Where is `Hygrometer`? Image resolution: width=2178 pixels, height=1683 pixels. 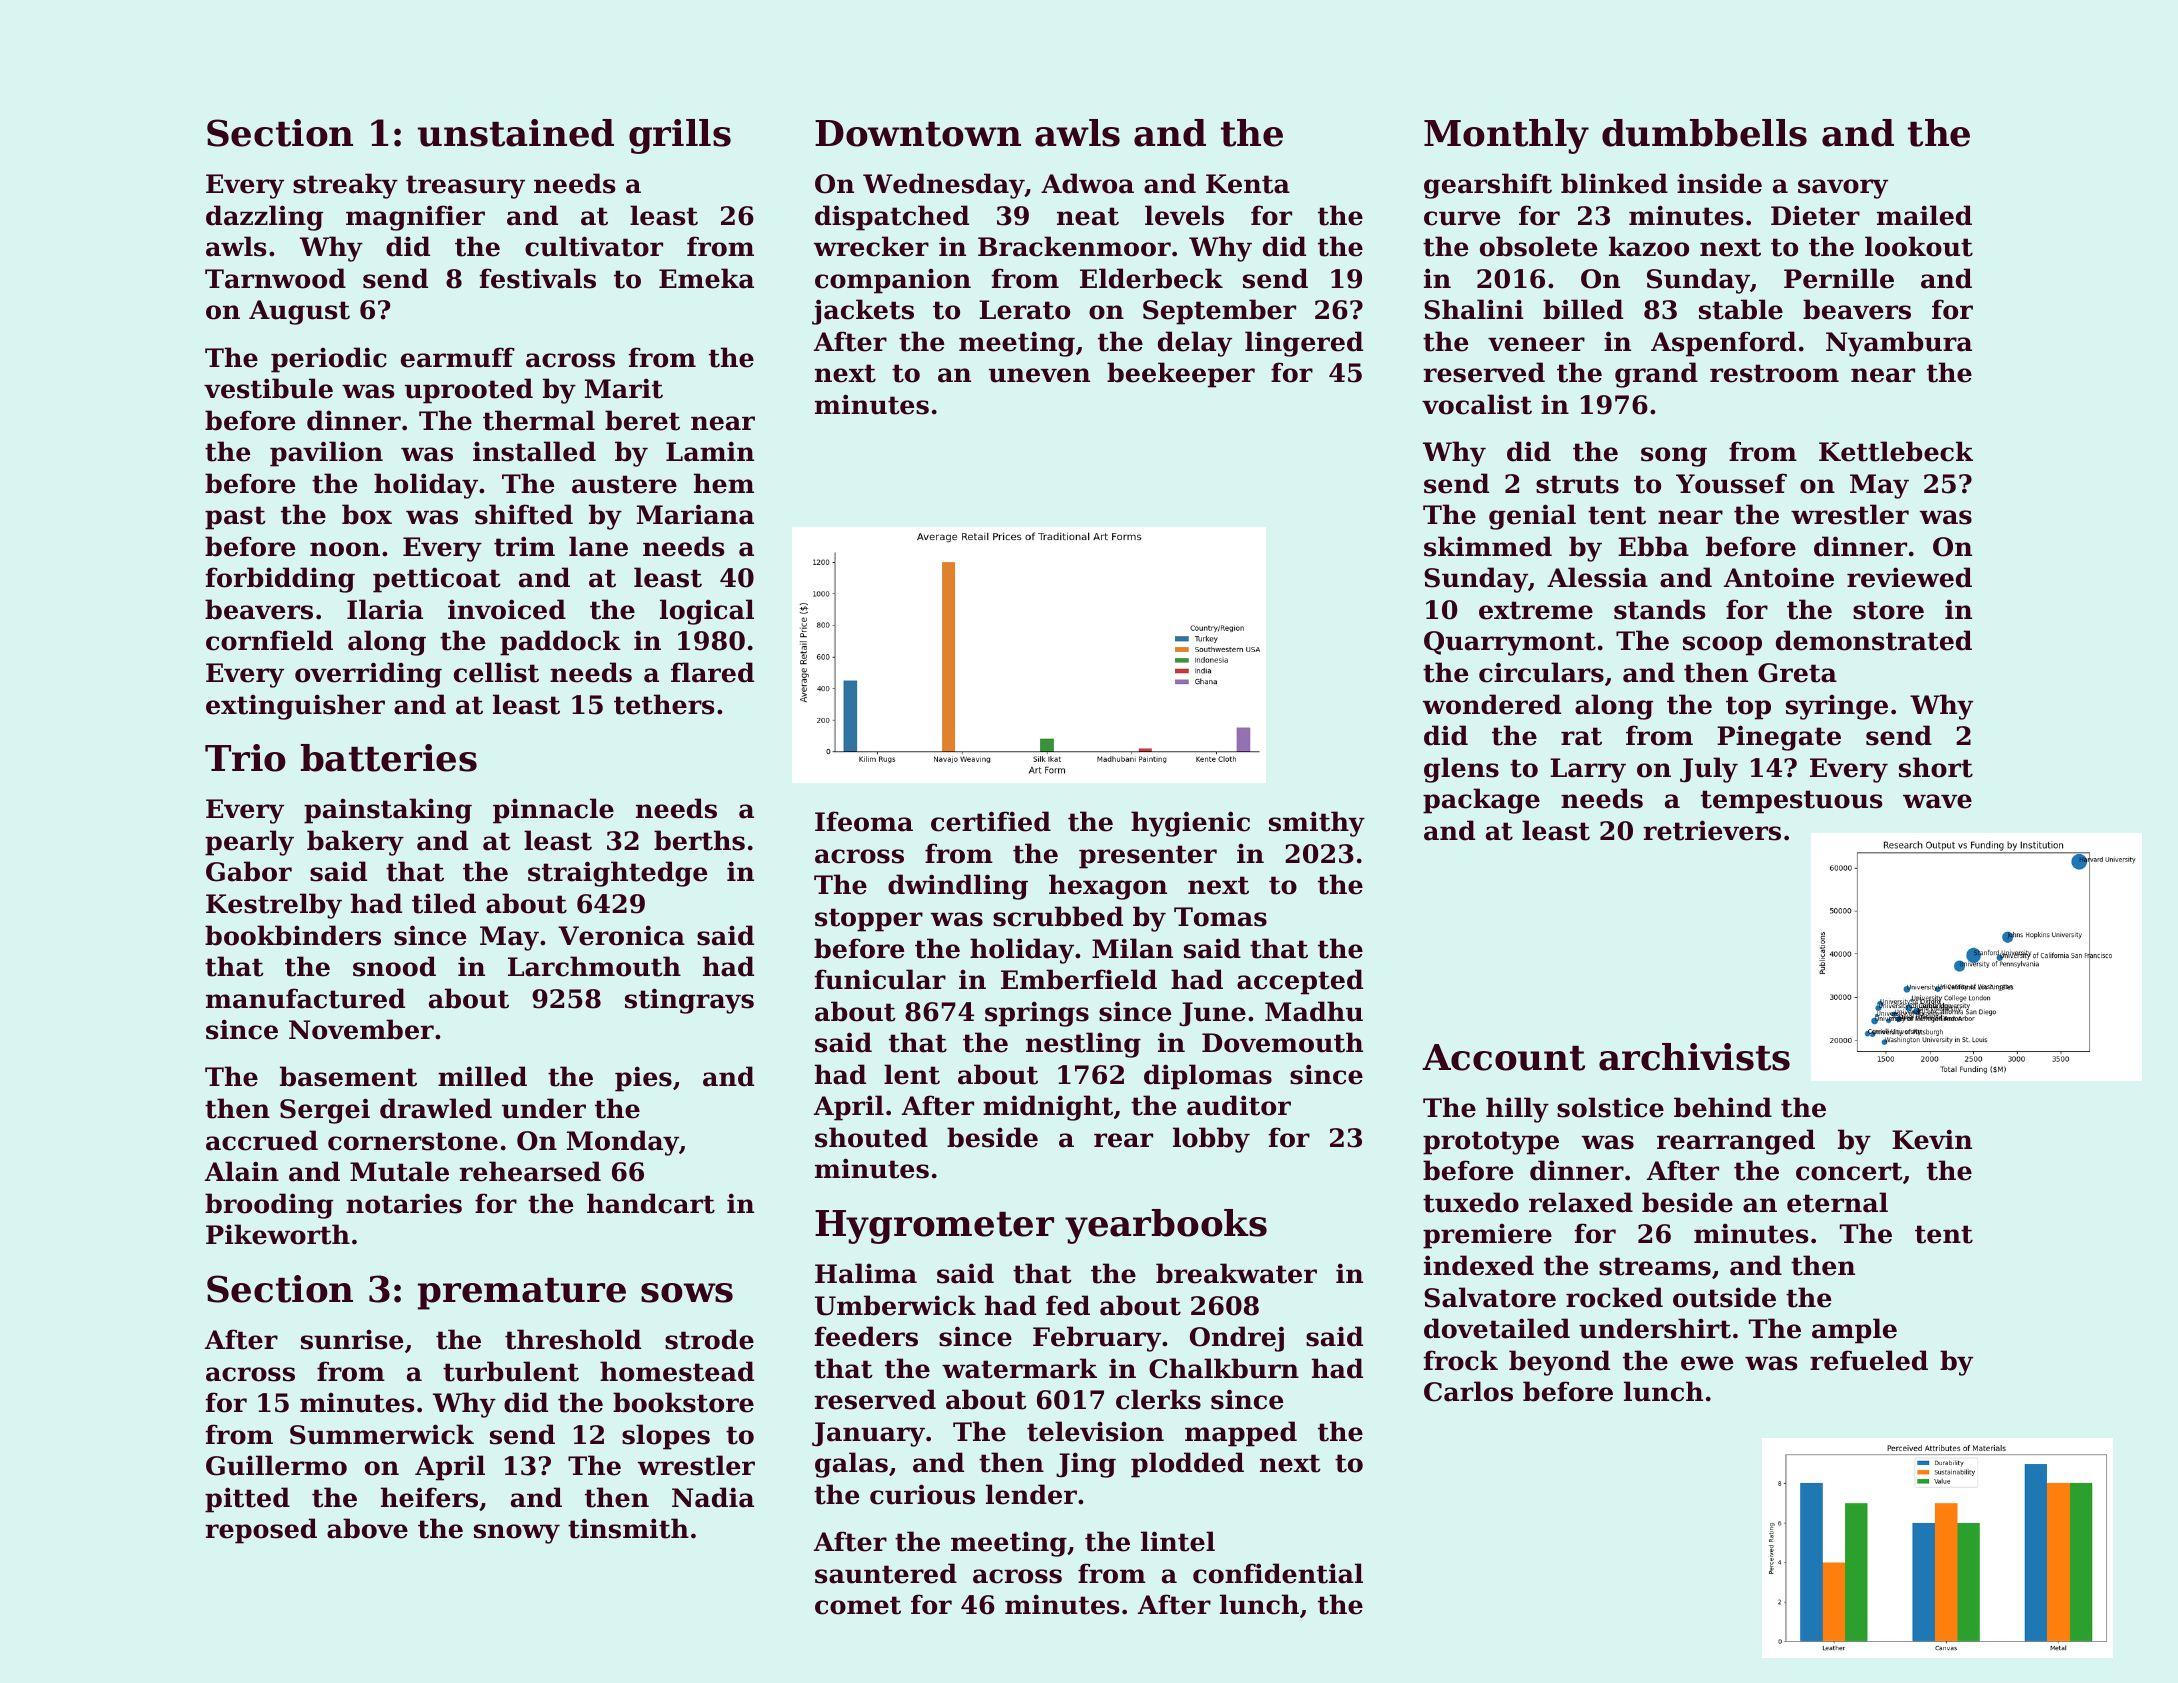
Hygrometer is located at coordinates (934, 1227).
